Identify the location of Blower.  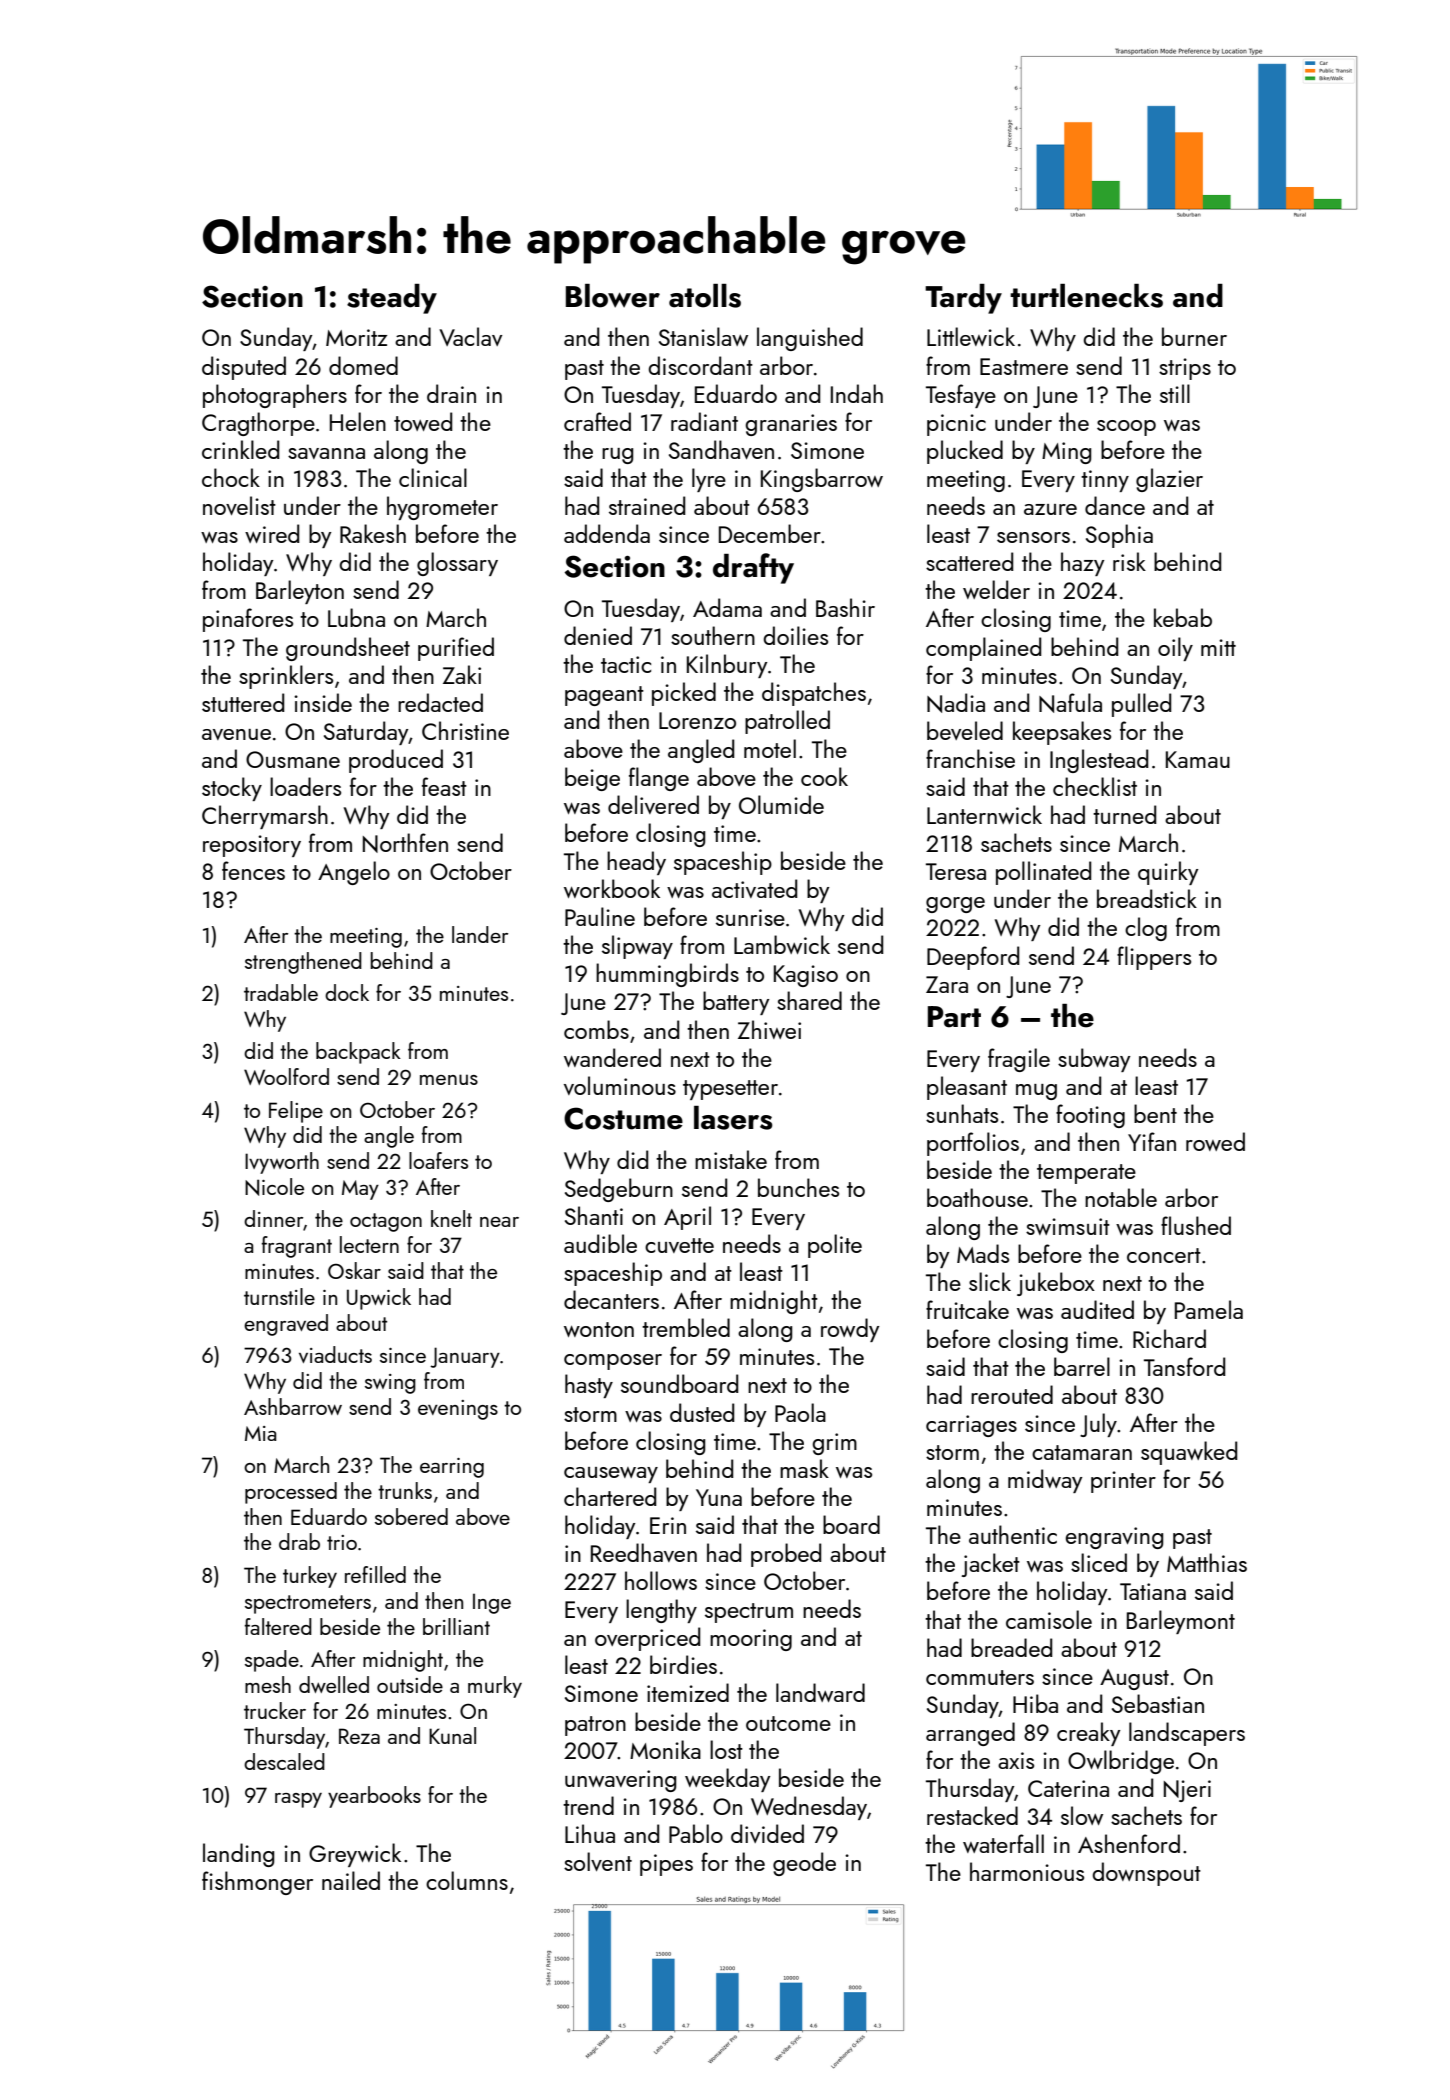
(613, 296).
